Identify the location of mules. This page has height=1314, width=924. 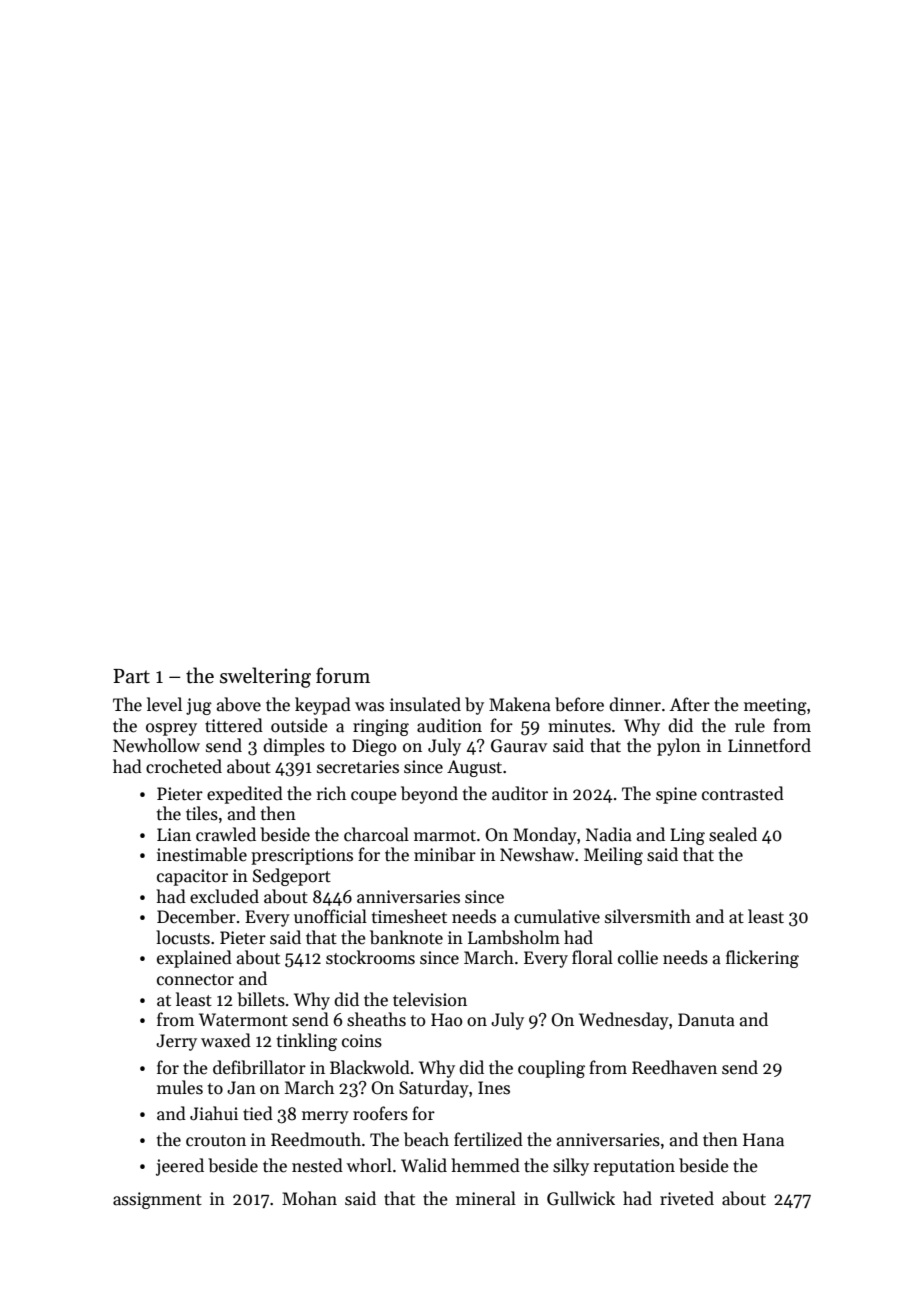
(180, 1087).
